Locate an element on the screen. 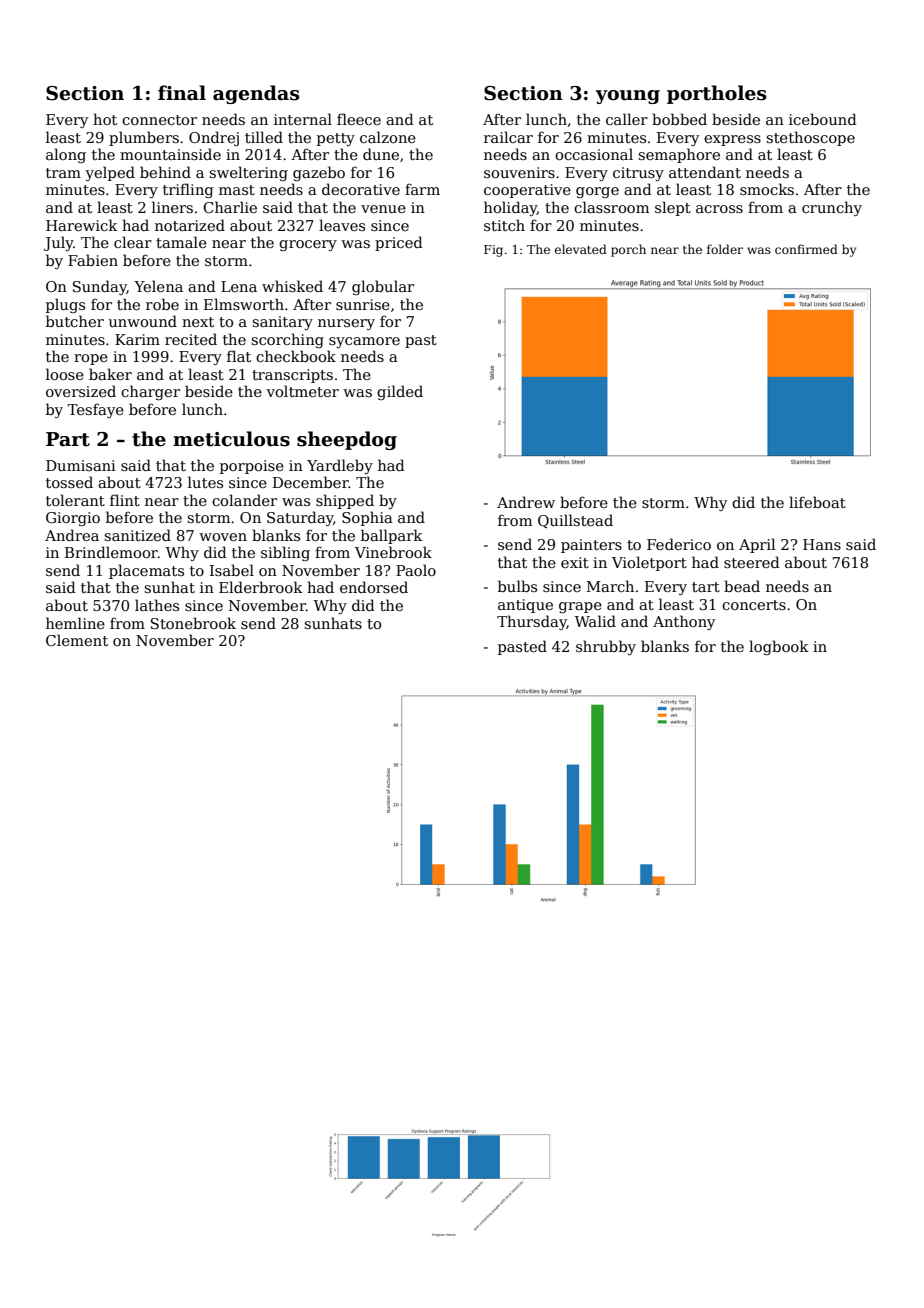 Image resolution: width=924 pixels, height=1308 pixels. confirmed is located at coordinates (806, 249).
